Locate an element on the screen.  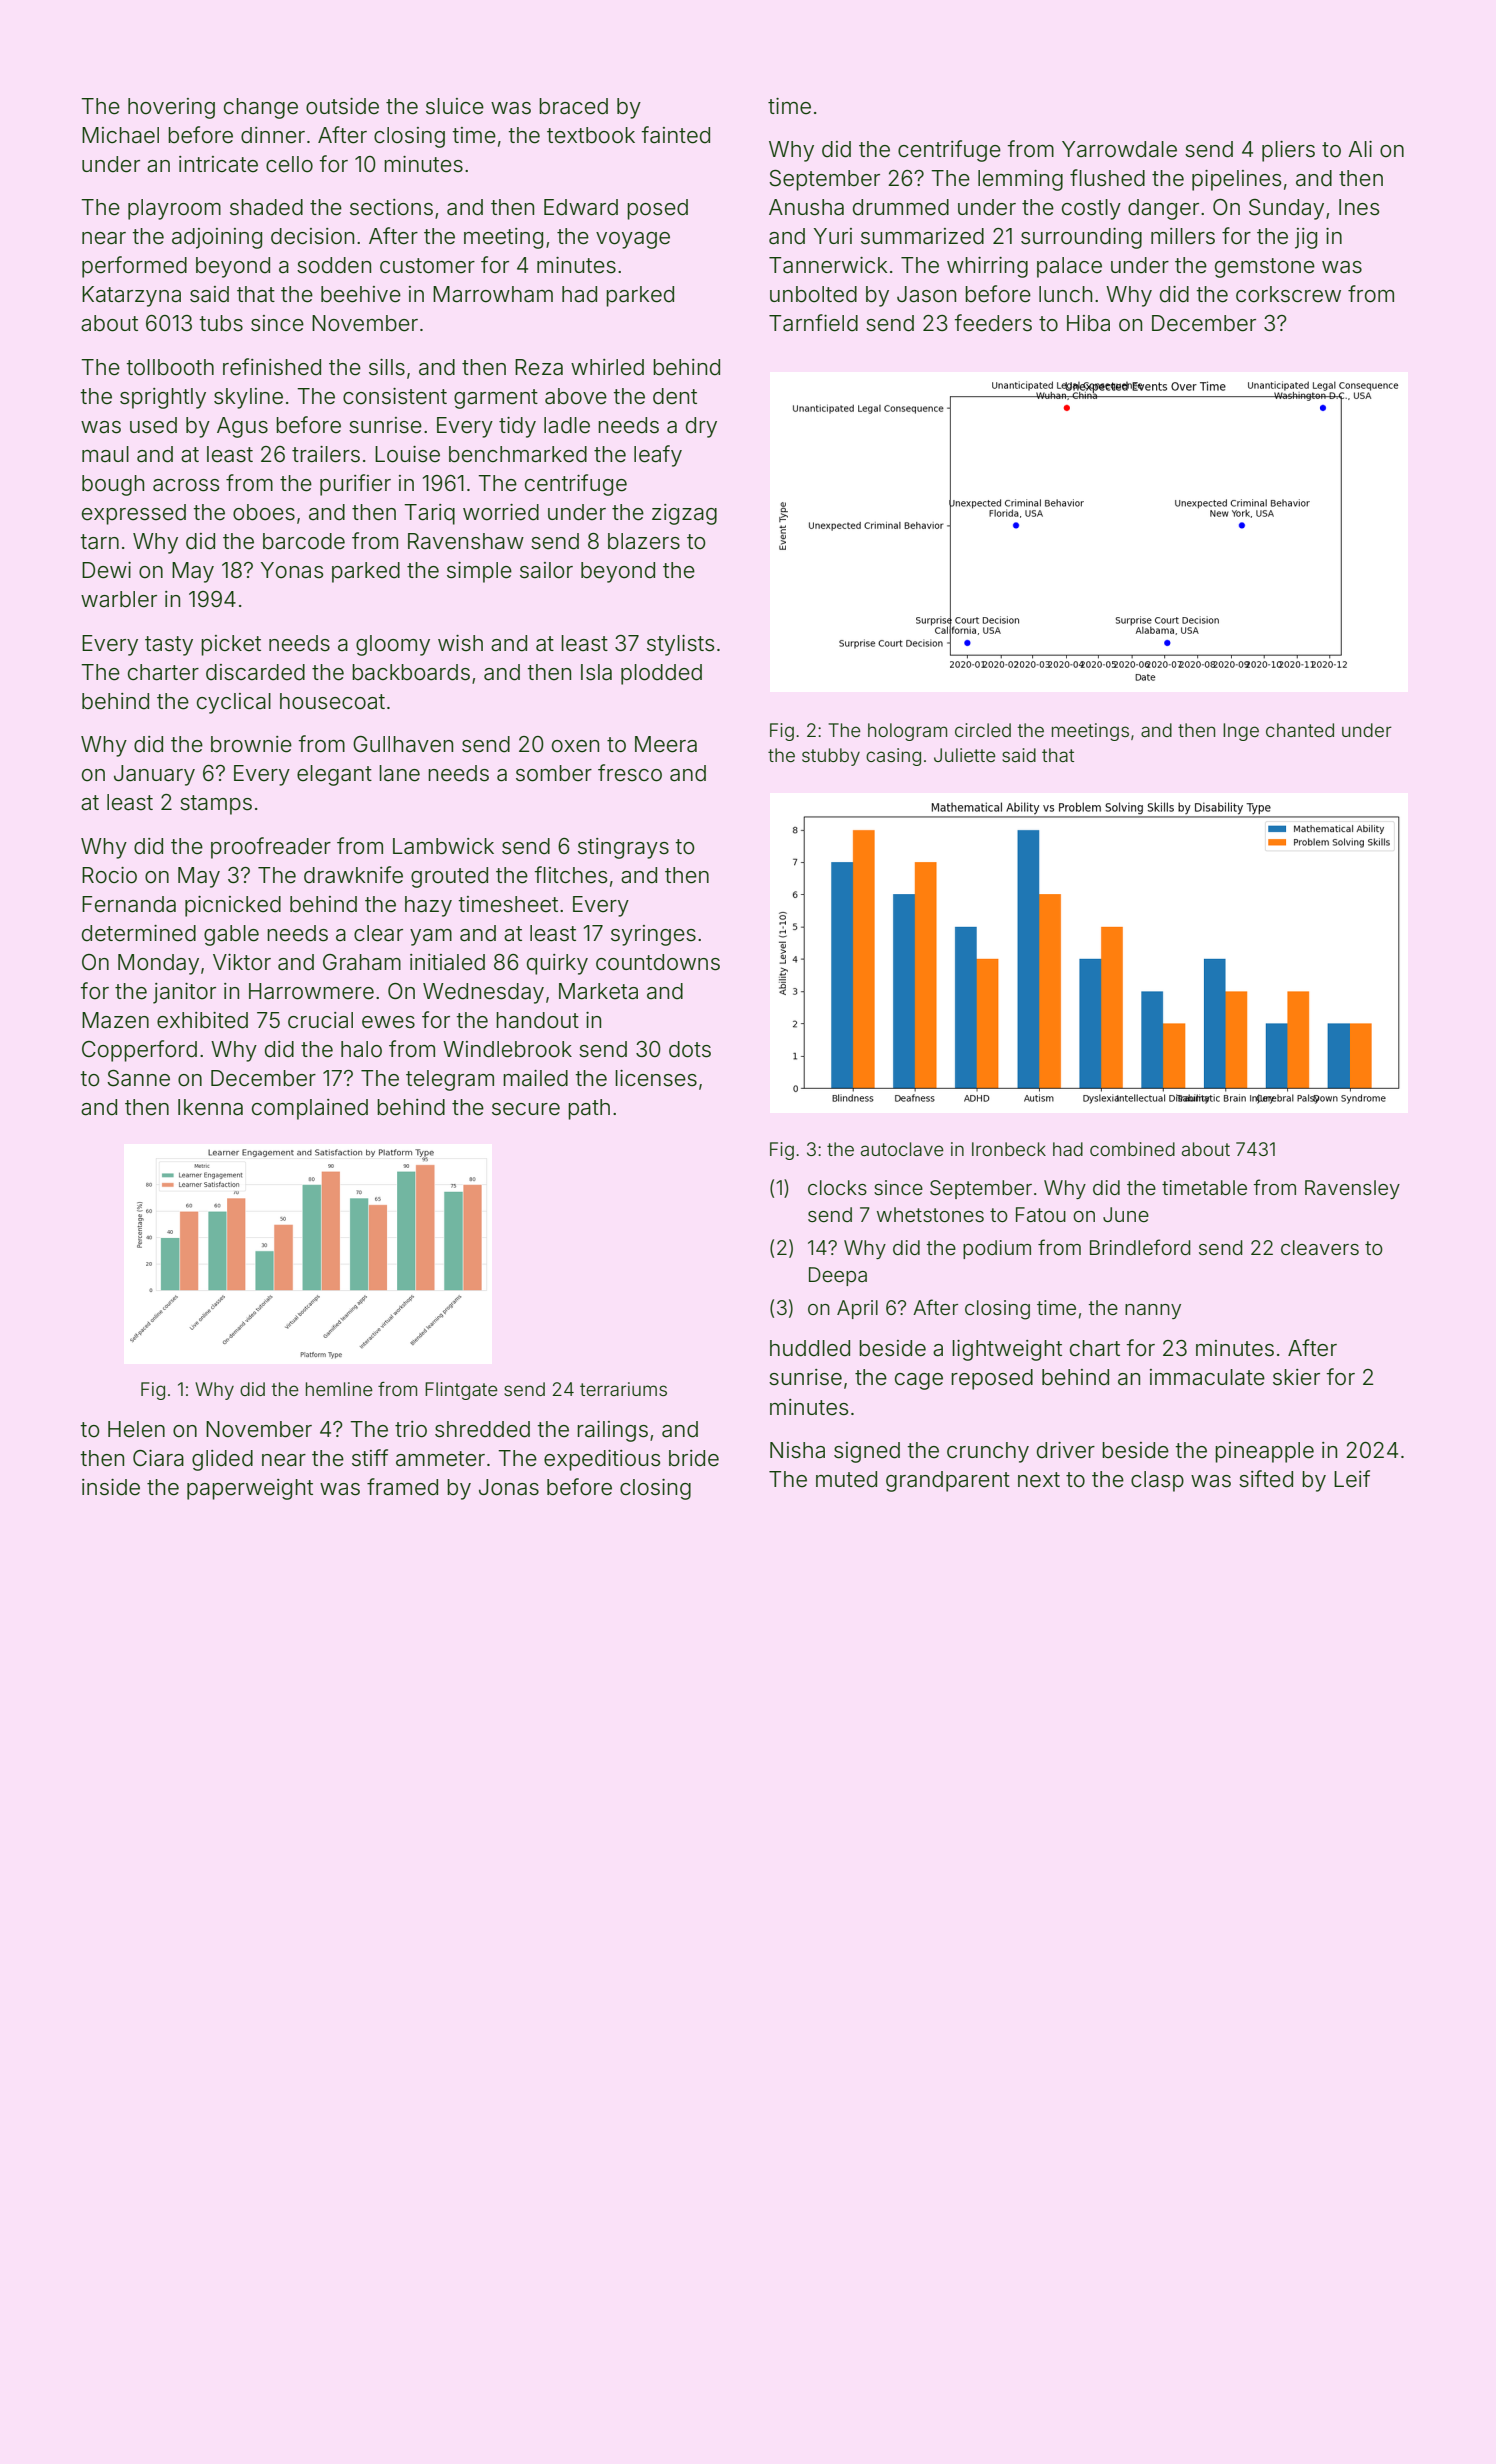
Michael is located at coordinates (120, 135).
